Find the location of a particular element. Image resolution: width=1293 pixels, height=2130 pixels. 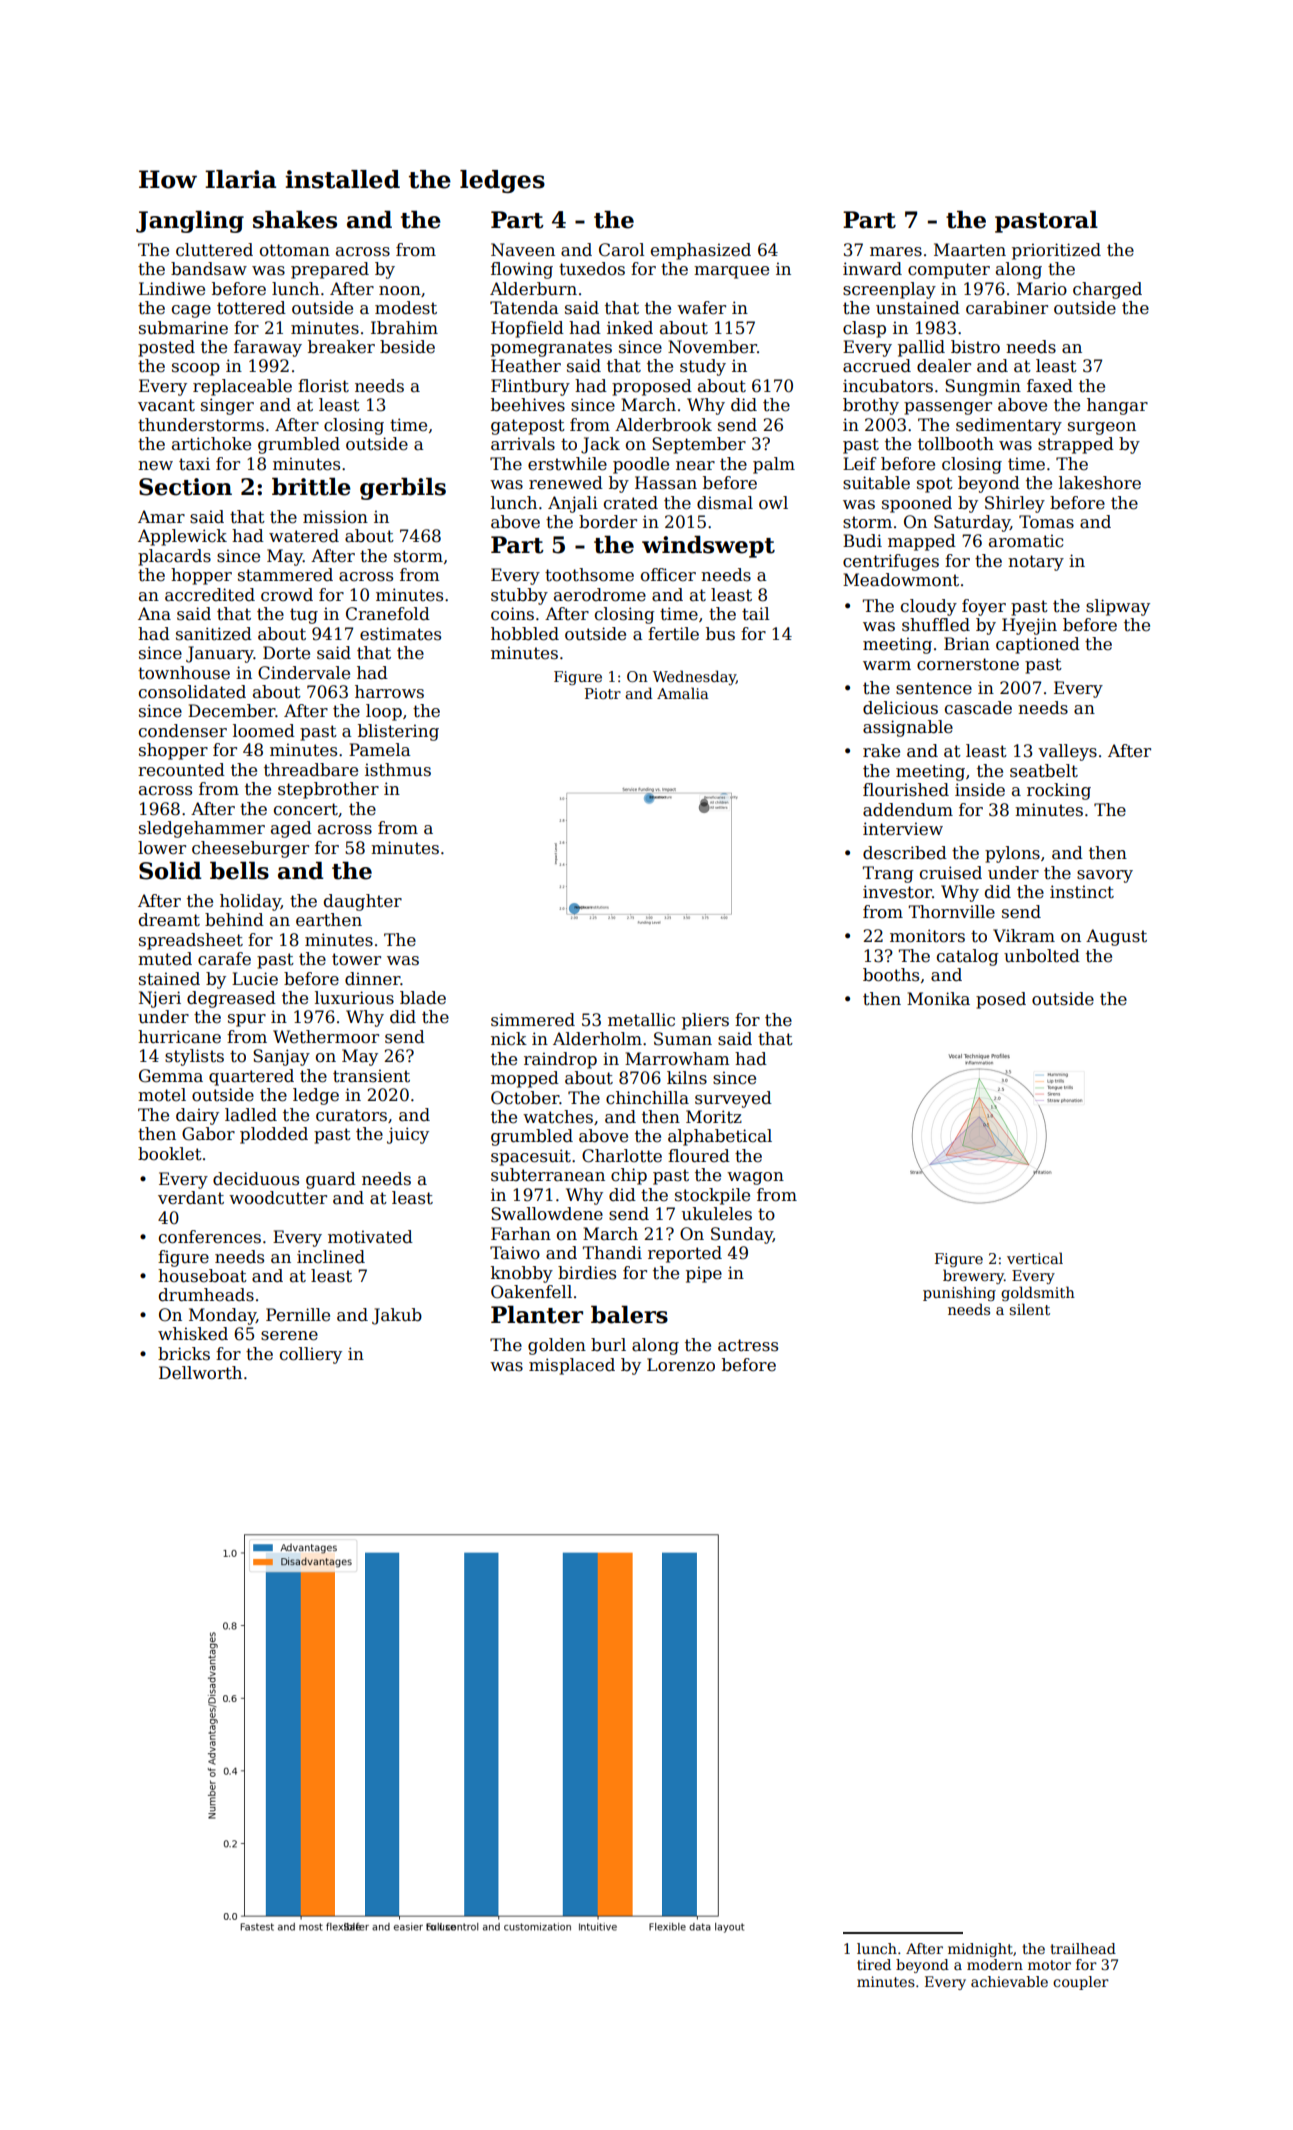

tired is located at coordinates (874, 1964).
